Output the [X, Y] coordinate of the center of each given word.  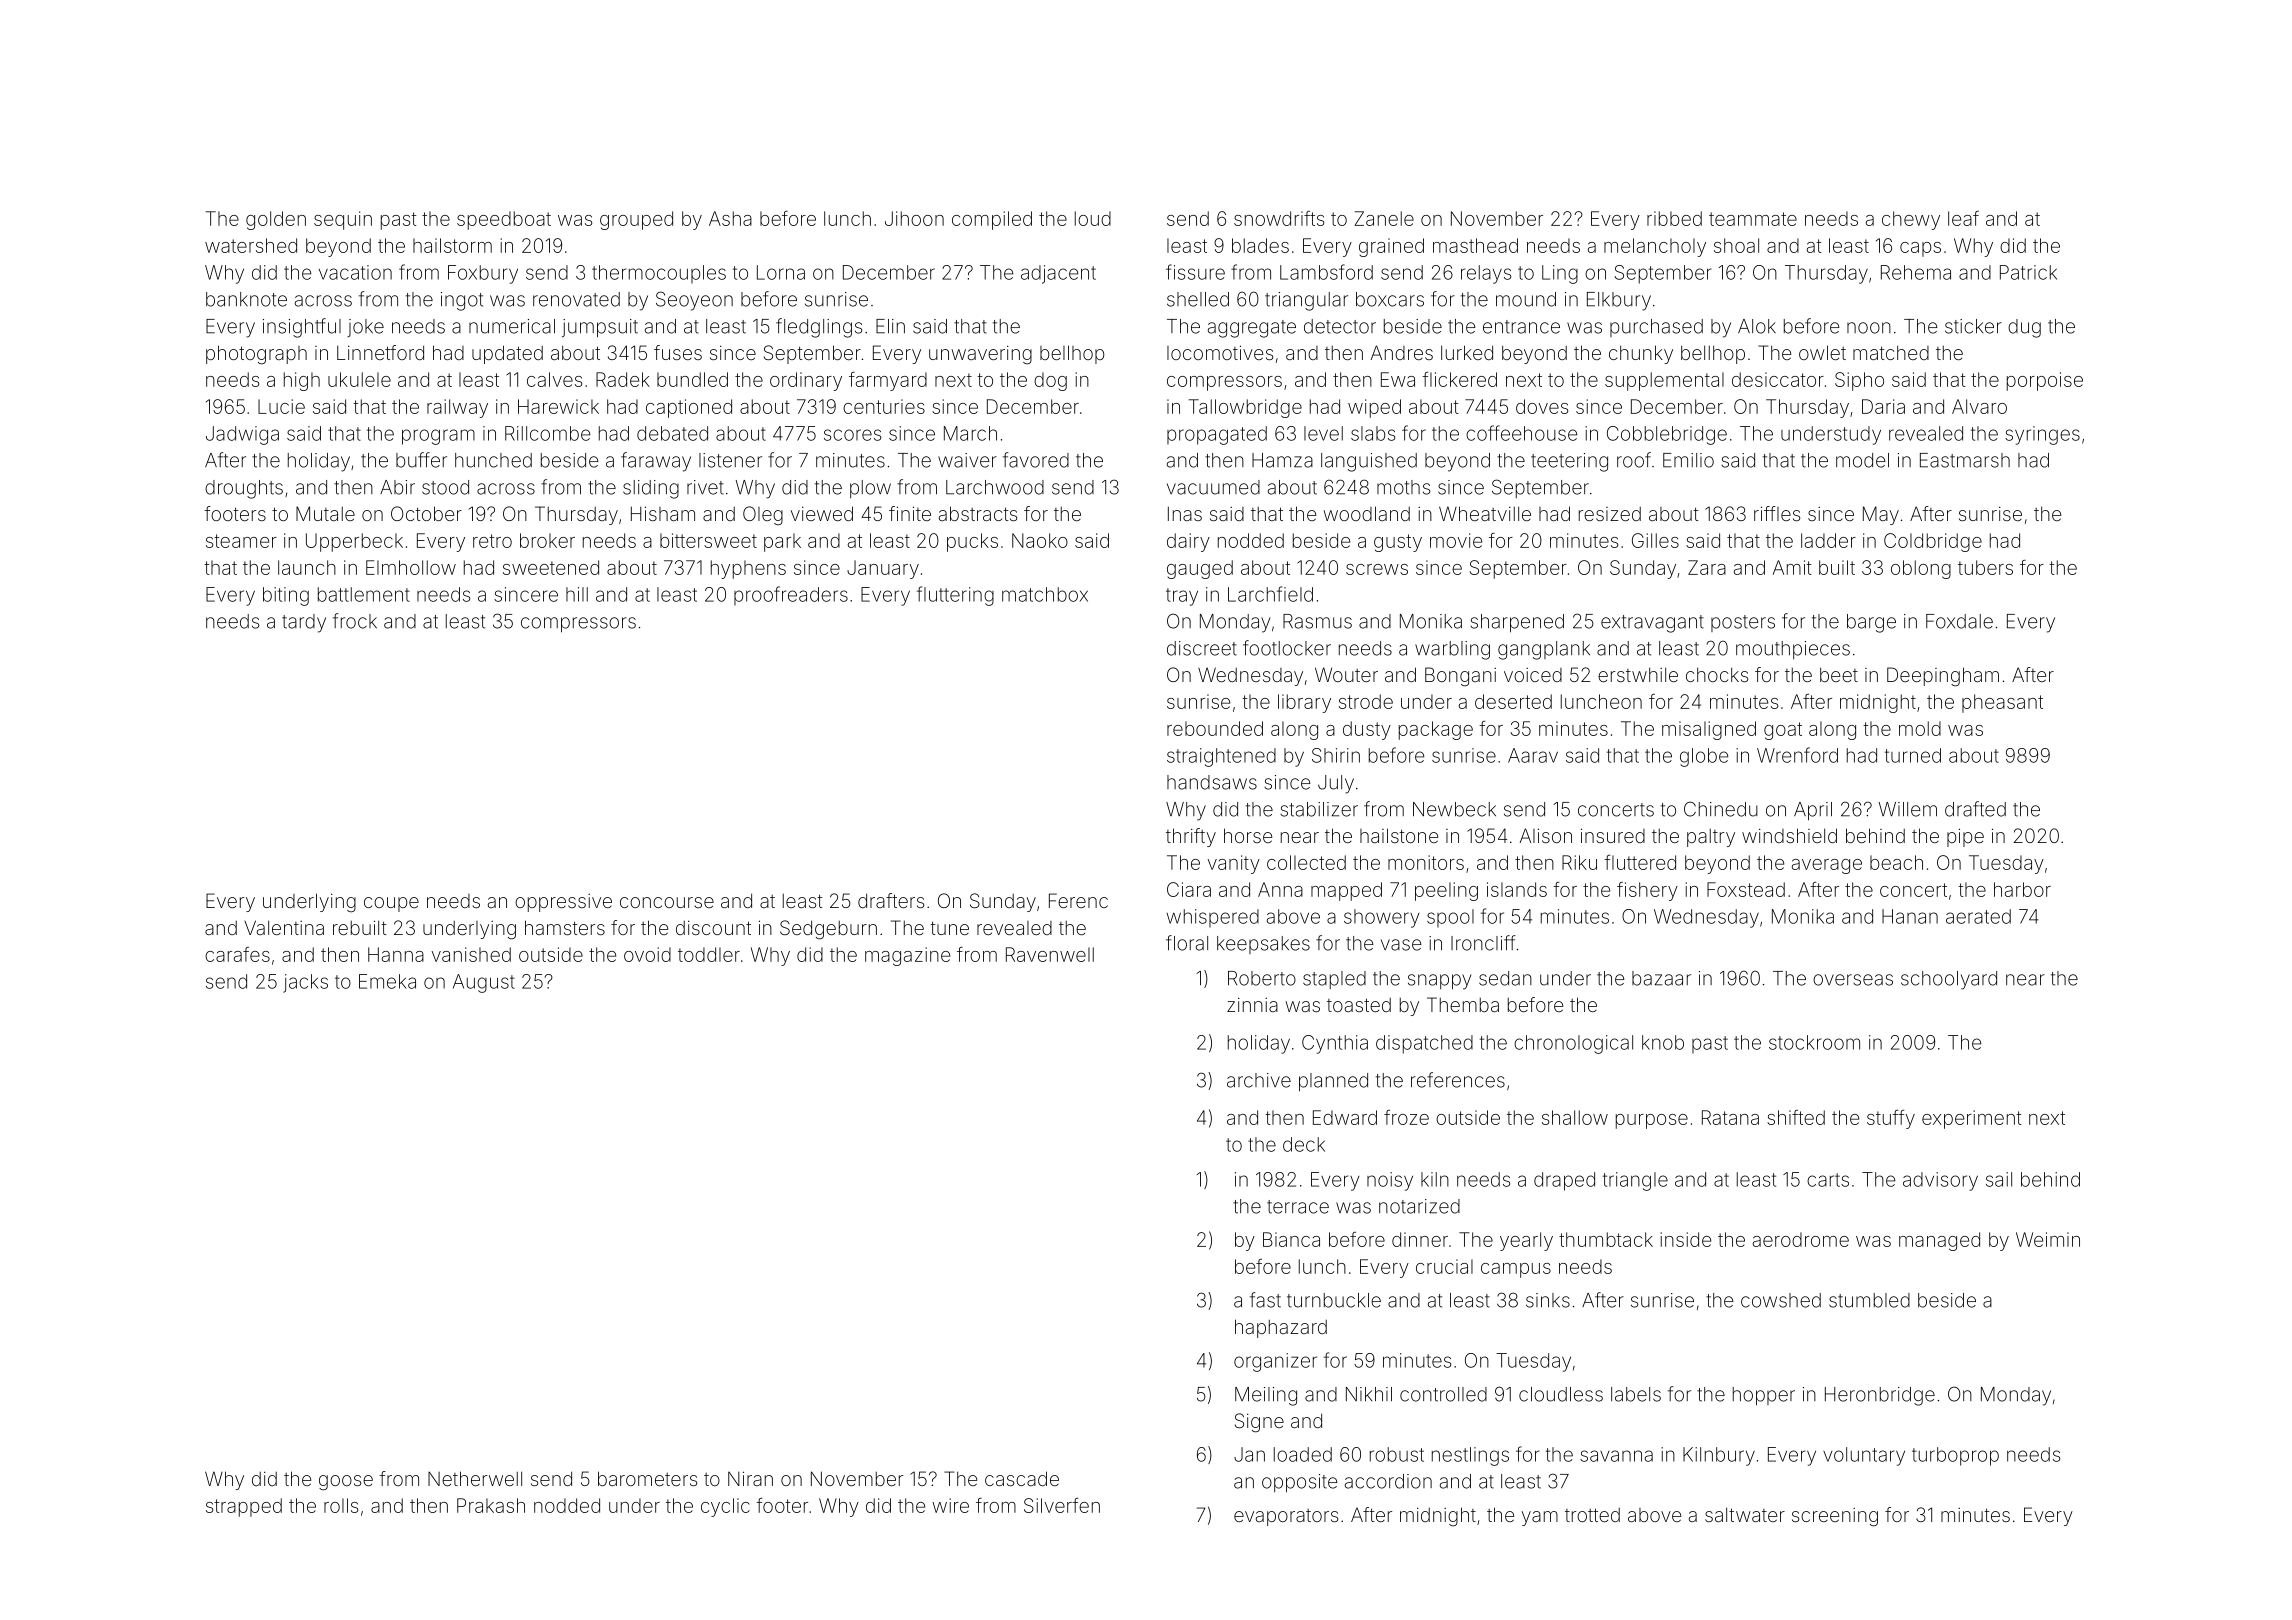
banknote [246, 299]
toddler [709, 954]
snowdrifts [1279, 218]
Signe [1259, 1423]
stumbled [1869, 1300]
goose [346, 1483]
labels [1636, 1394]
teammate [1753, 219]
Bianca [1291, 1239]
